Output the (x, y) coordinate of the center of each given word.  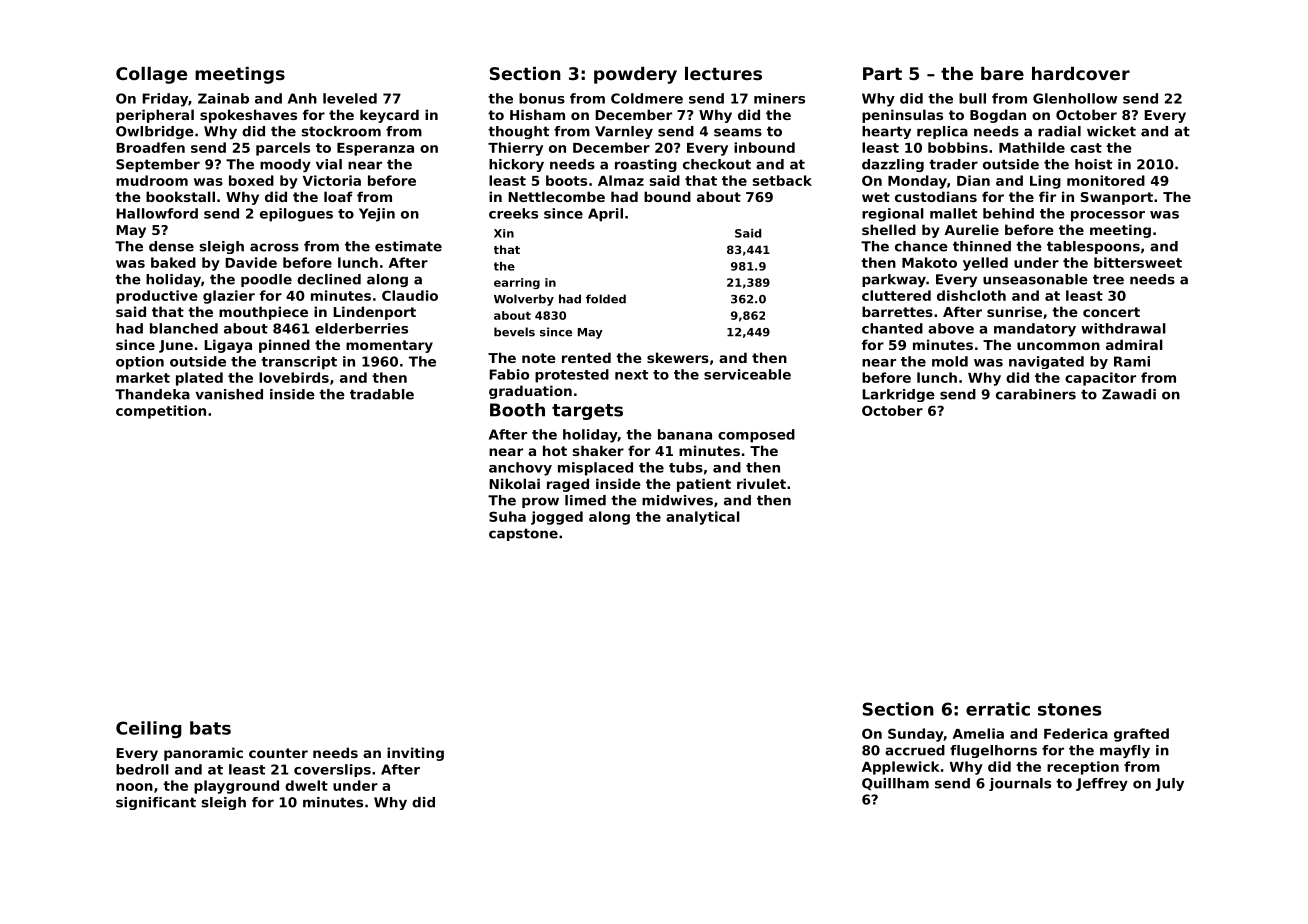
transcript (299, 363)
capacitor (1100, 379)
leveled (350, 98)
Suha (507, 516)
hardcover (1081, 73)
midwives (677, 500)
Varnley (624, 132)
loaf (338, 196)
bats (210, 728)
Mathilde (1032, 147)
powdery (635, 75)
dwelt (306, 785)
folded (606, 299)
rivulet (761, 483)
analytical (703, 518)
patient (704, 485)
